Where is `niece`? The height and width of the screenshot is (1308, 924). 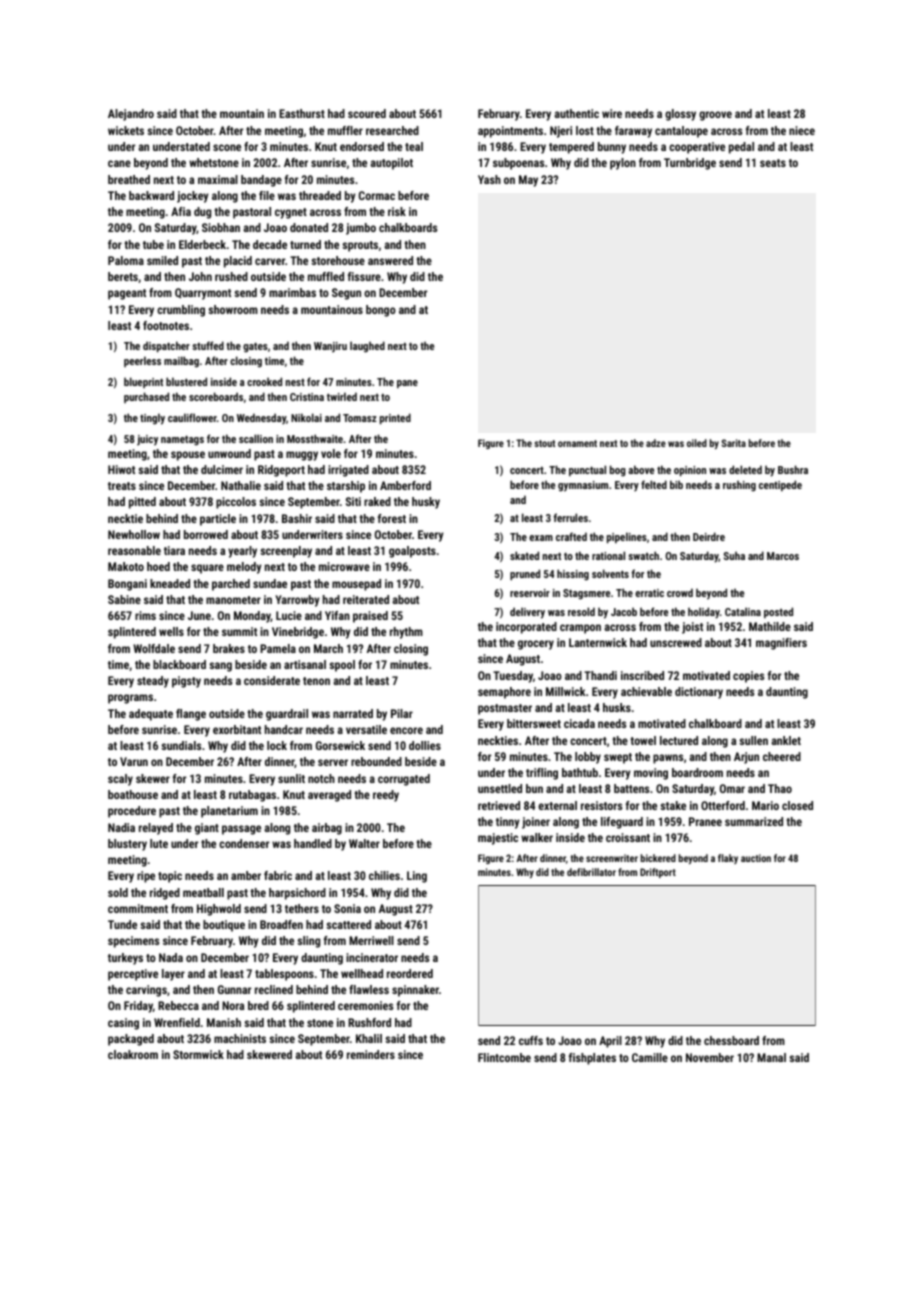 niece is located at coordinates (802, 130).
